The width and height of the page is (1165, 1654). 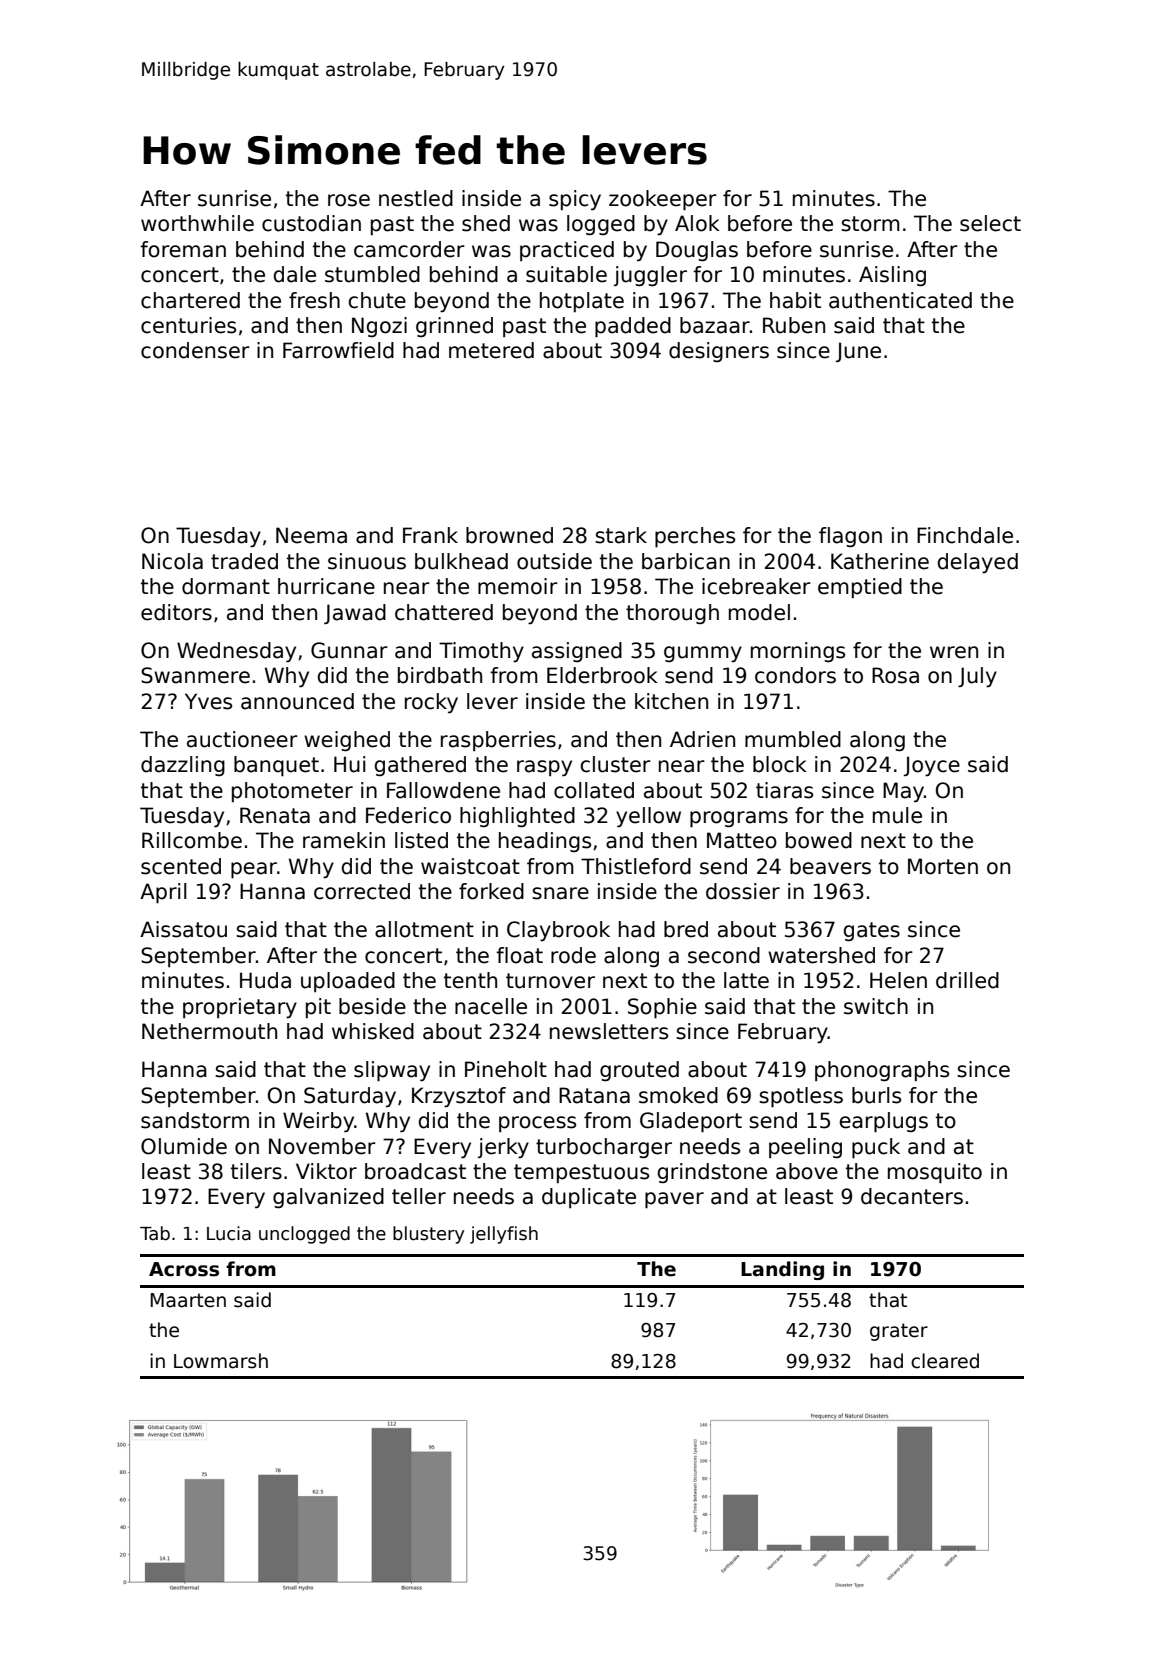 I want to click on zookeeper, so click(x=663, y=200).
